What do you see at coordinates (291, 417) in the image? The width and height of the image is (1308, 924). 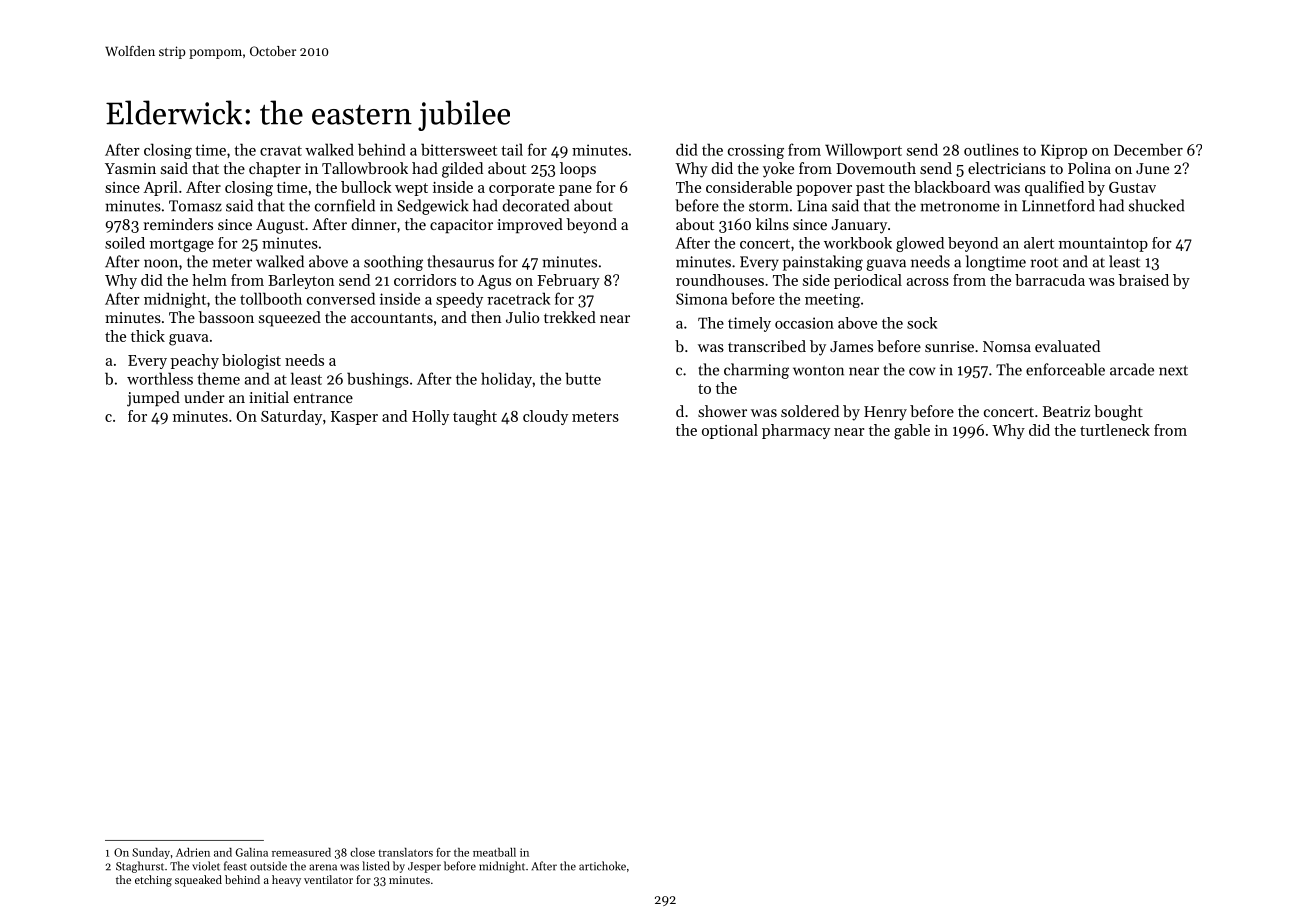 I see `Saturday` at bounding box center [291, 417].
